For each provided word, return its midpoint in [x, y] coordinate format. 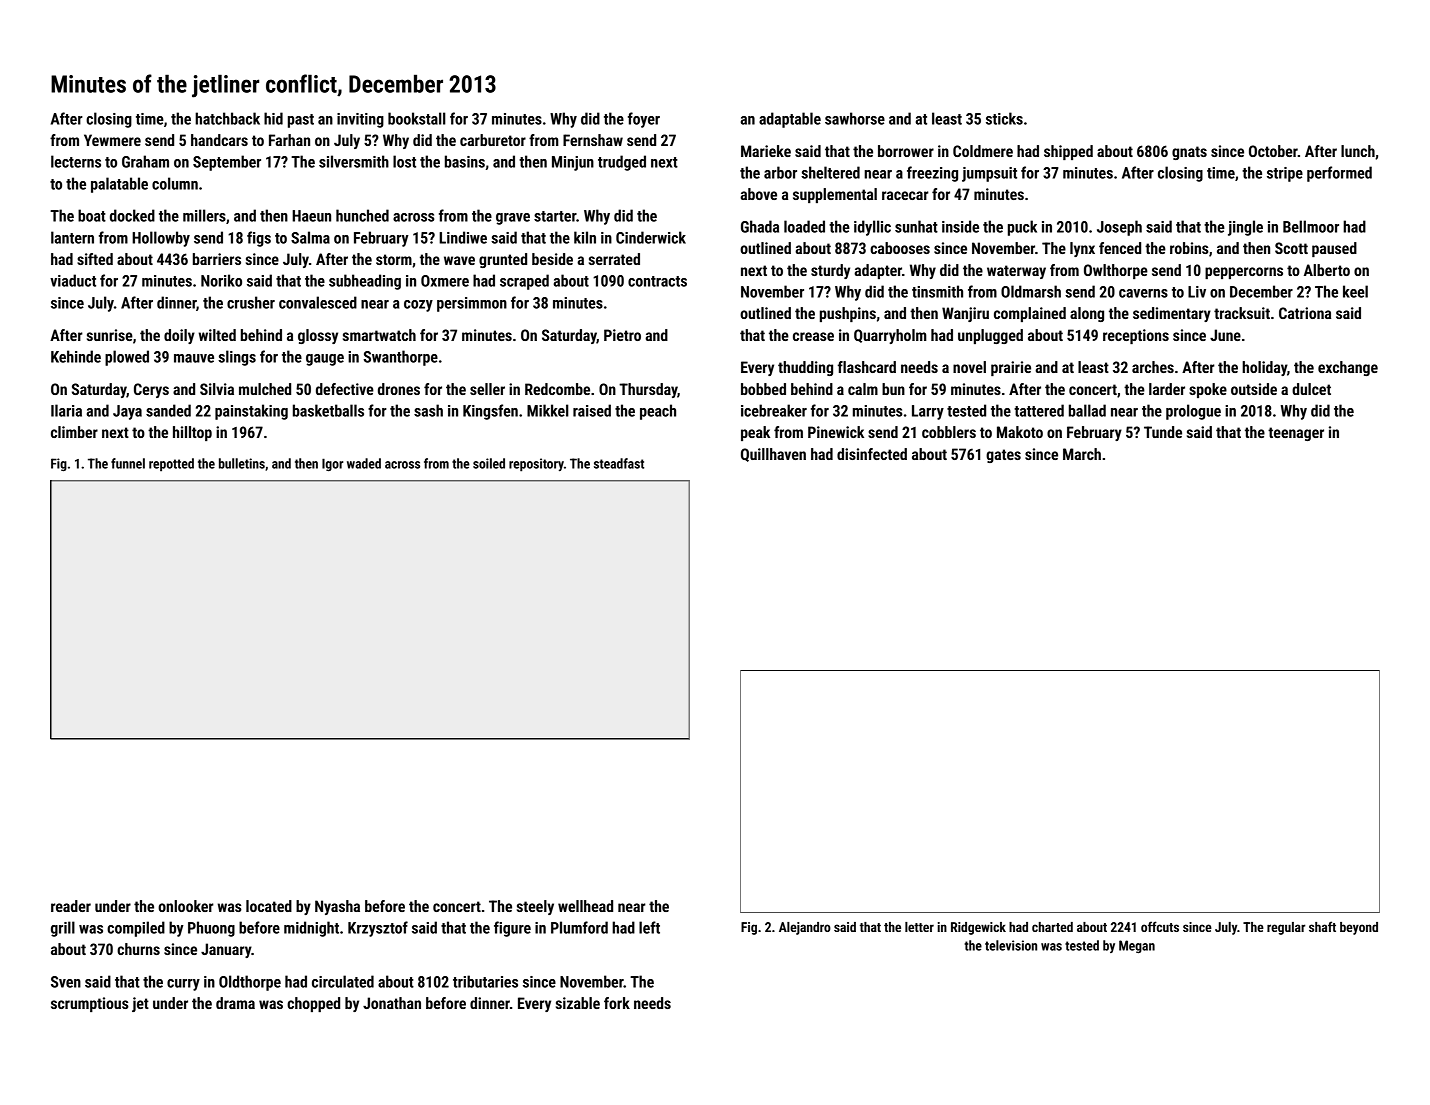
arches [1153, 367]
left [649, 927]
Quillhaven [773, 455]
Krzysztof [378, 929]
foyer [644, 120]
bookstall [417, 118]
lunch [1358, 151]
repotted [171, 465]
